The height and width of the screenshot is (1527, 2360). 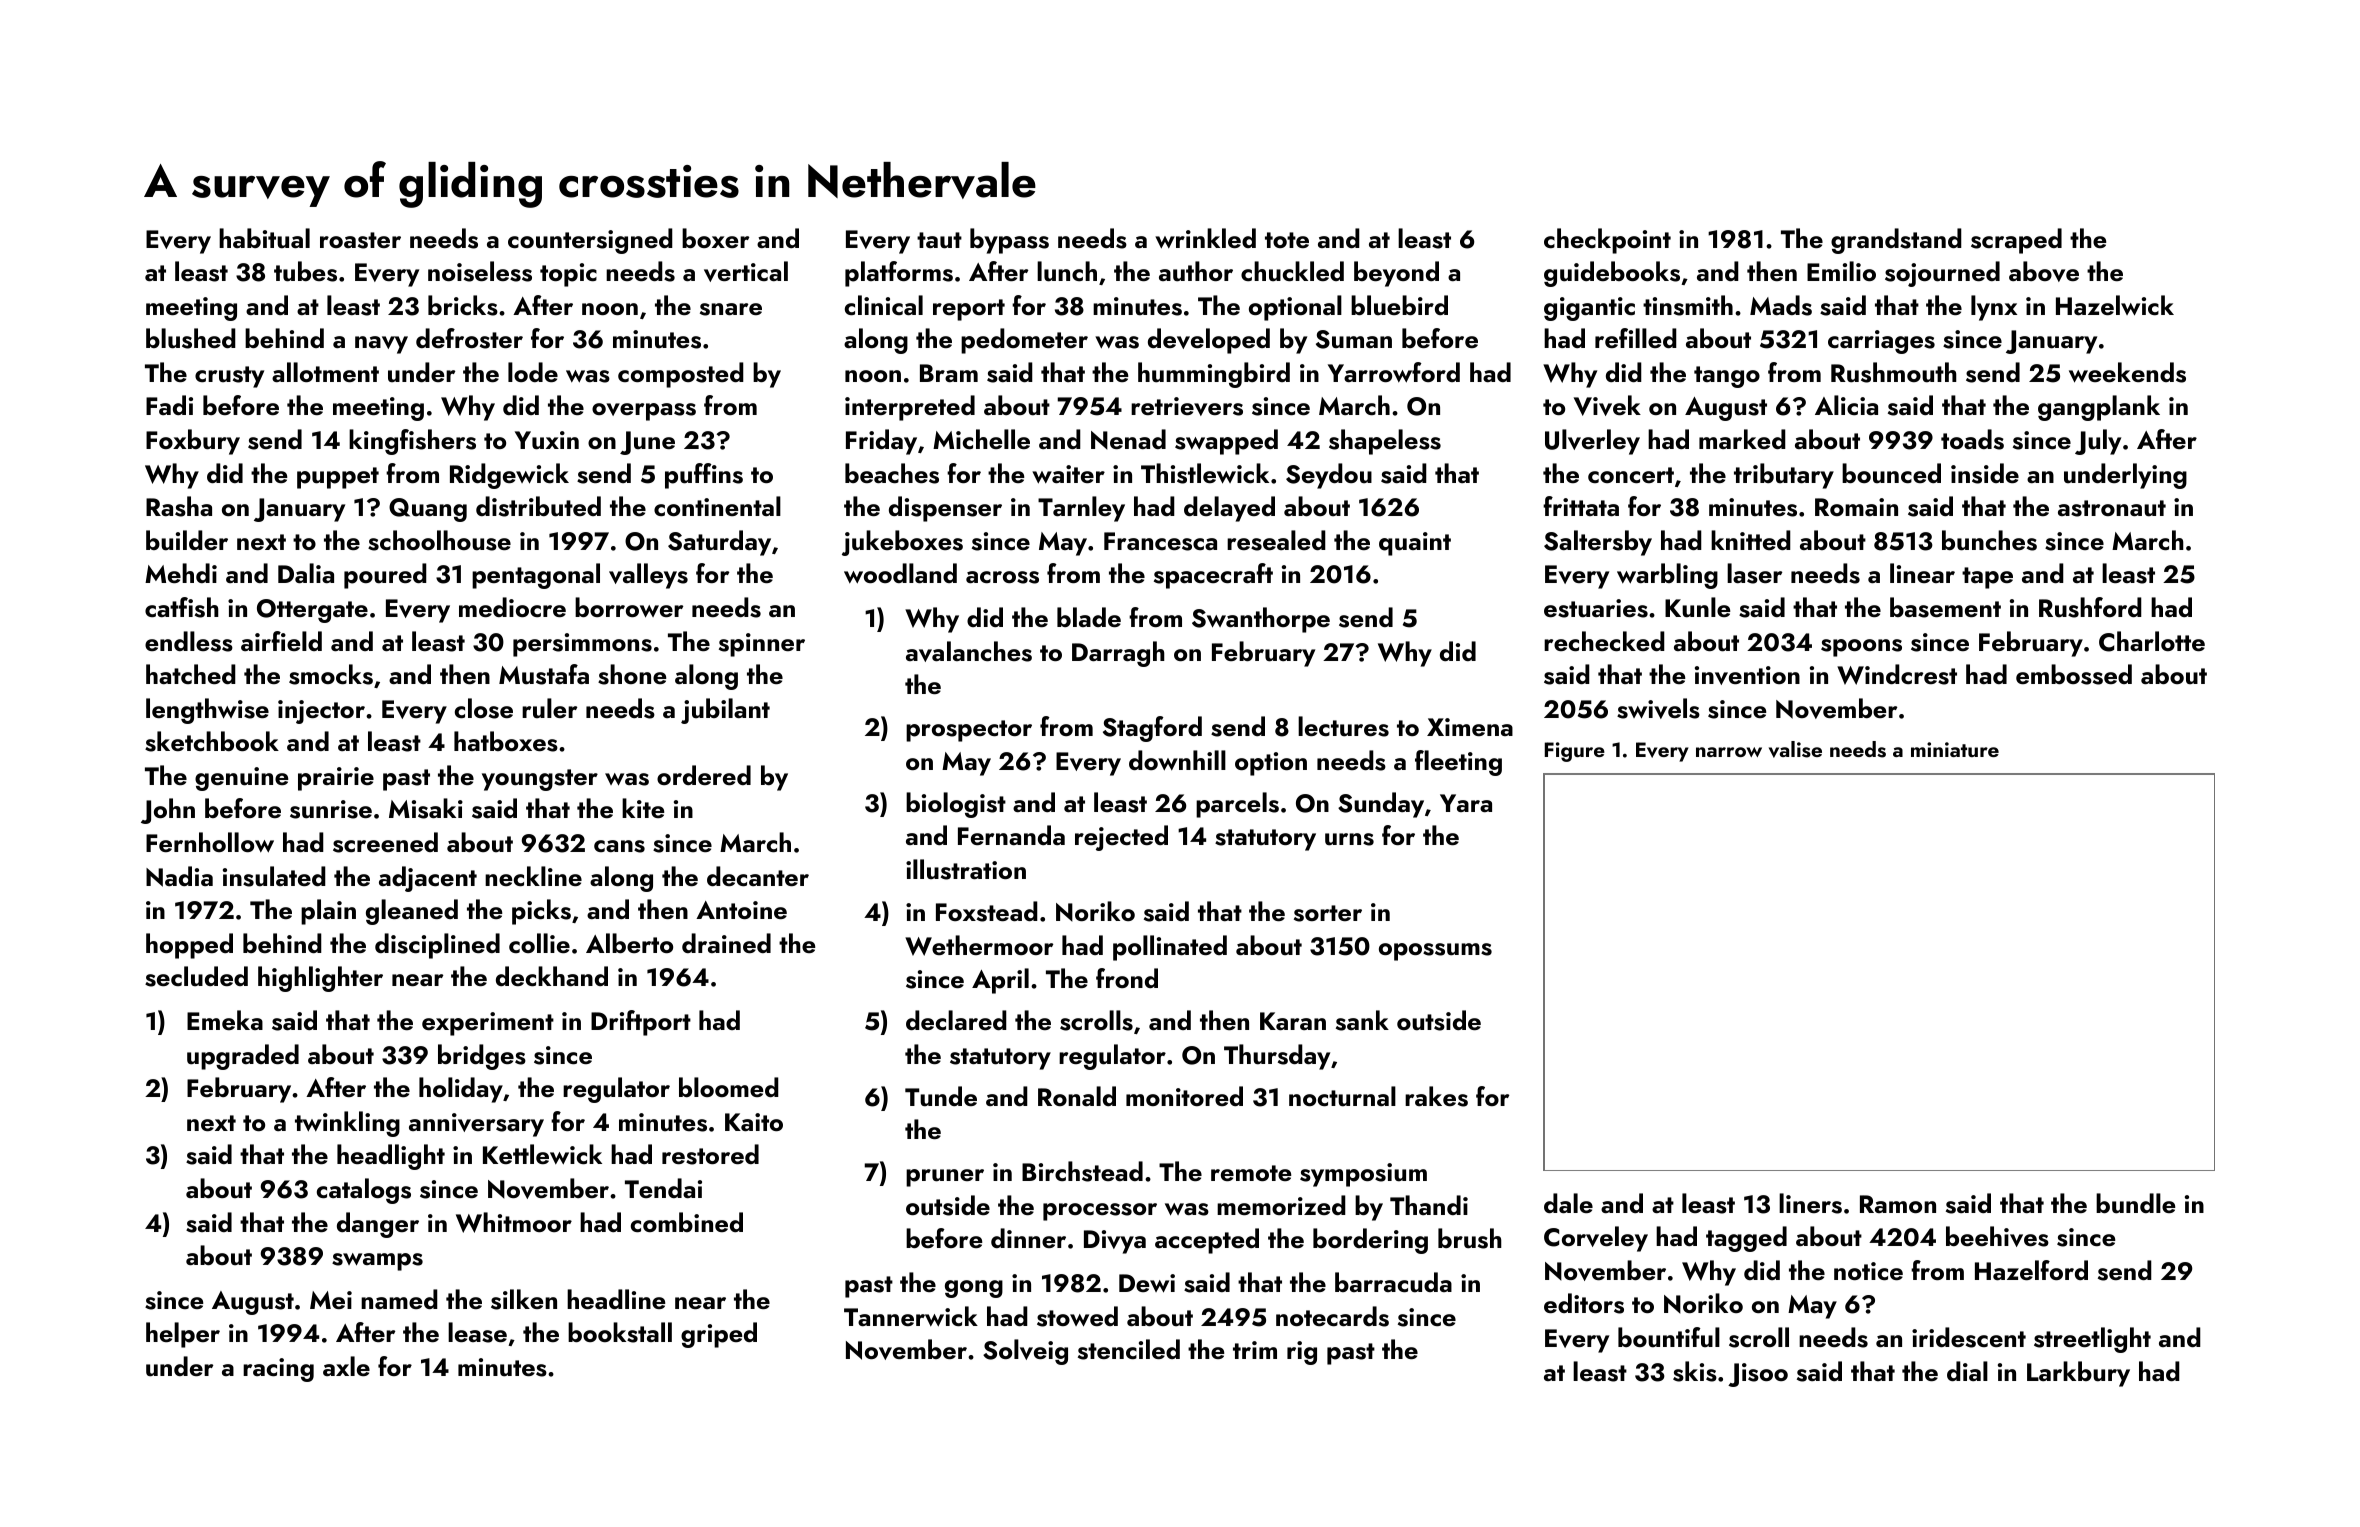 What do you see at coordinates (412, 912) in the screenshot?
I see `gleaned` at bounding box center [412, 912].
